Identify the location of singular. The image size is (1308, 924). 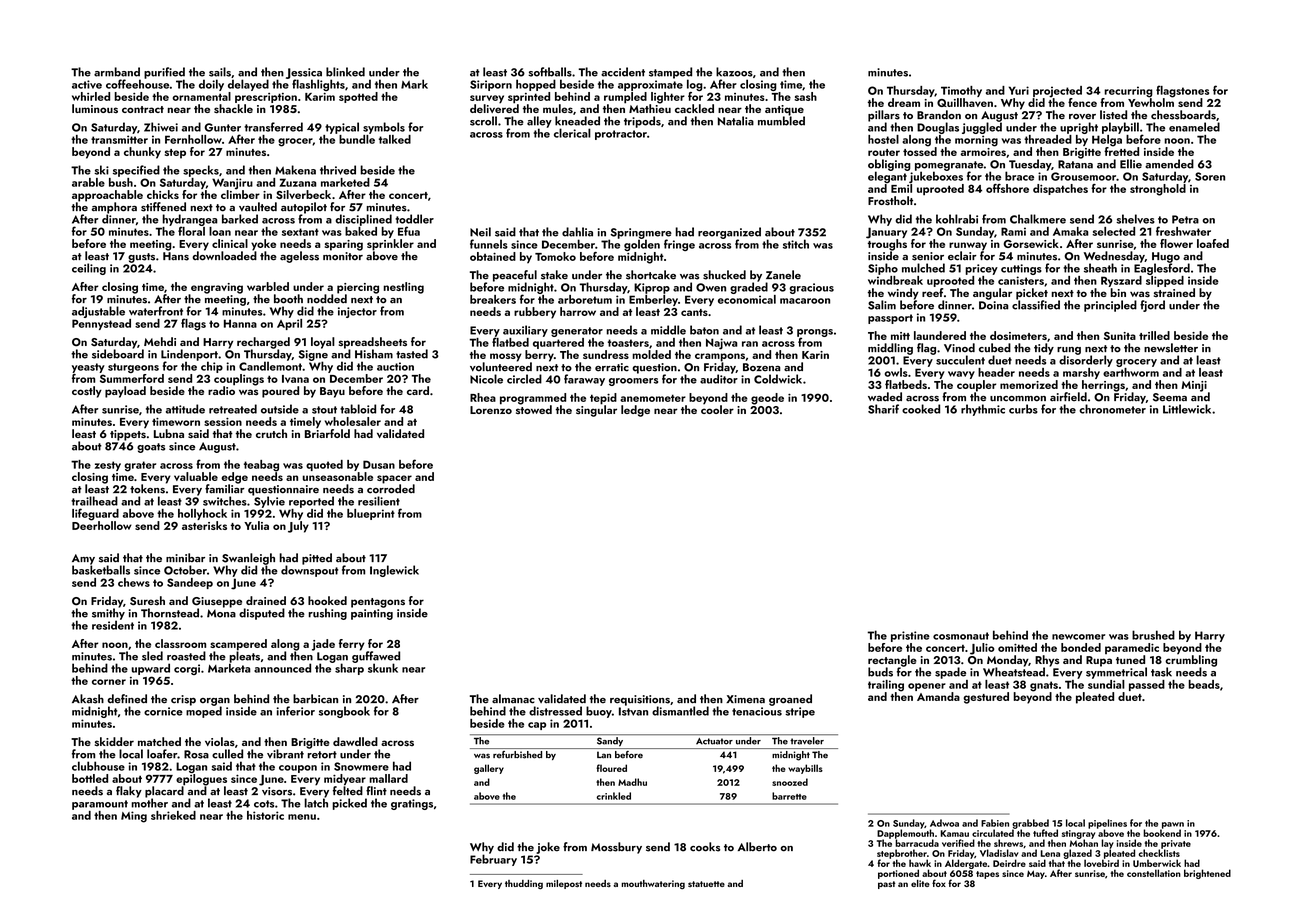
(596, 411).
